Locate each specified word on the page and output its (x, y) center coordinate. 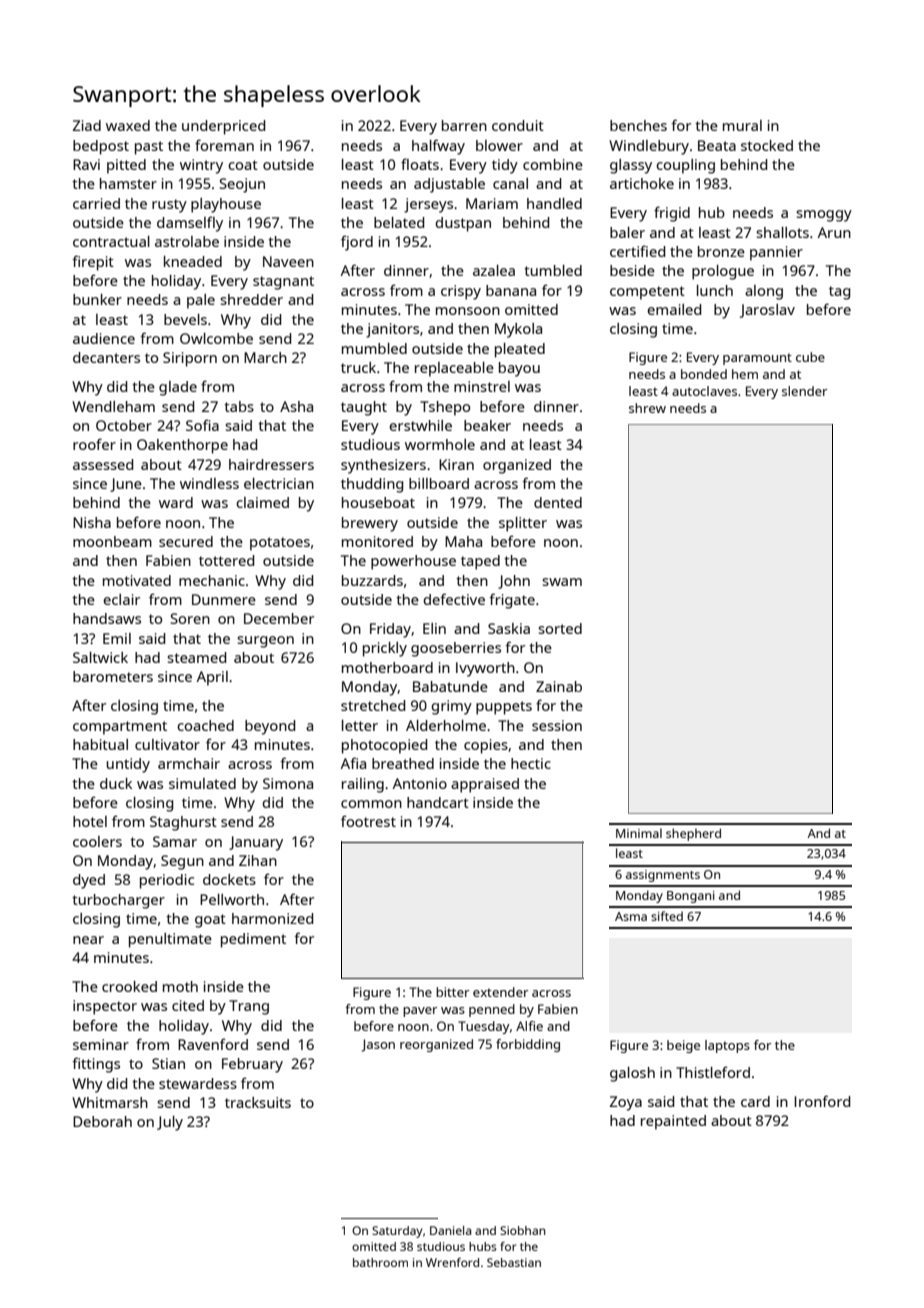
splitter (523, 524)
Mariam (492, 203)
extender (501, 992)
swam (562, 582)
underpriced (223, 127)
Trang (249, 1007)
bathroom (380, 1262)
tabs (239, 406)
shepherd (693, 834)
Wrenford (452, 1262)
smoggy (824, 216)
